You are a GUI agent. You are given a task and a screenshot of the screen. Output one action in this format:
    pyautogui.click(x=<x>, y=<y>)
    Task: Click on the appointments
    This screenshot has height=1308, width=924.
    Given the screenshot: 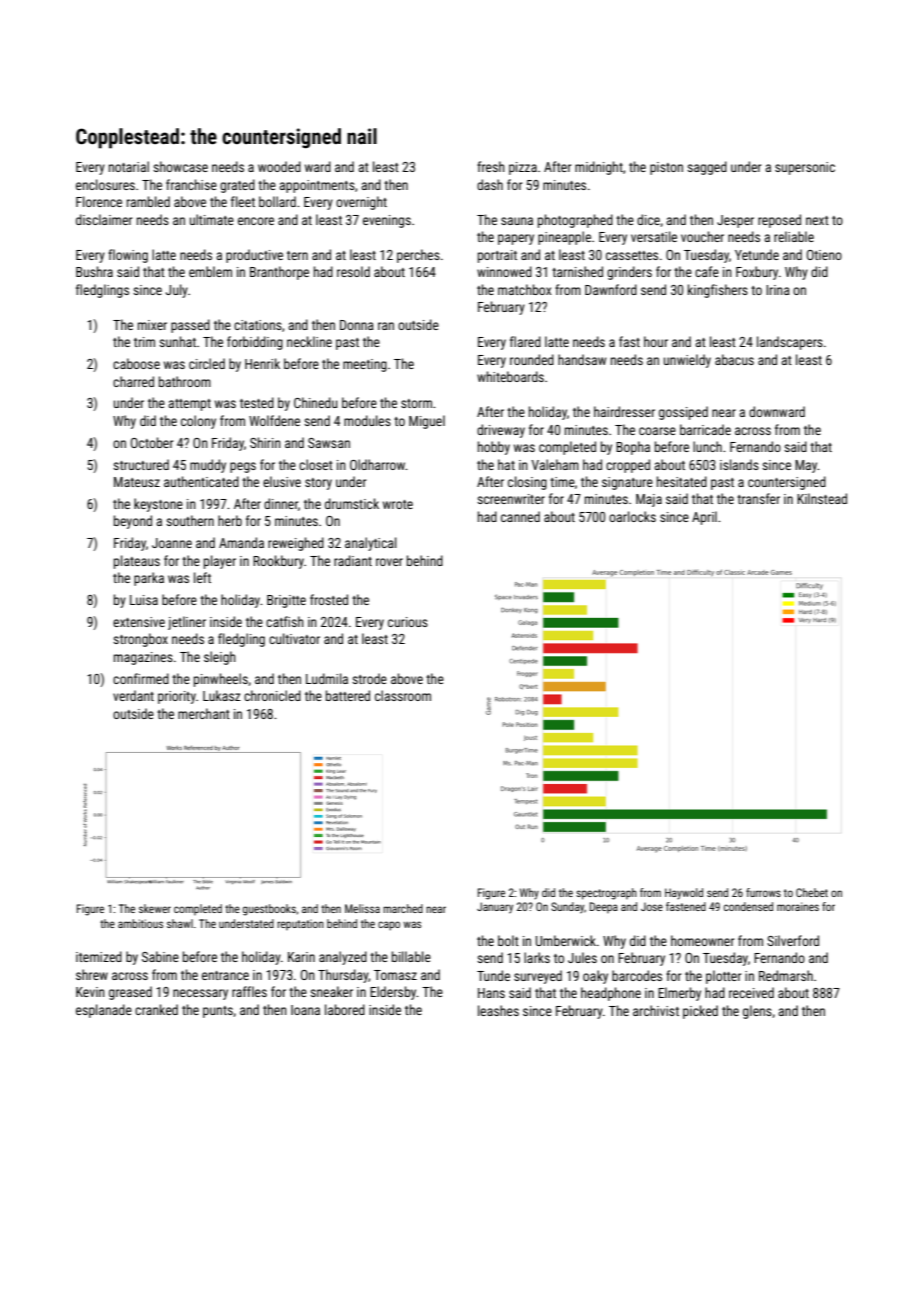 What is the action you would take?
    pyautogui.click(x=317, y=186)
